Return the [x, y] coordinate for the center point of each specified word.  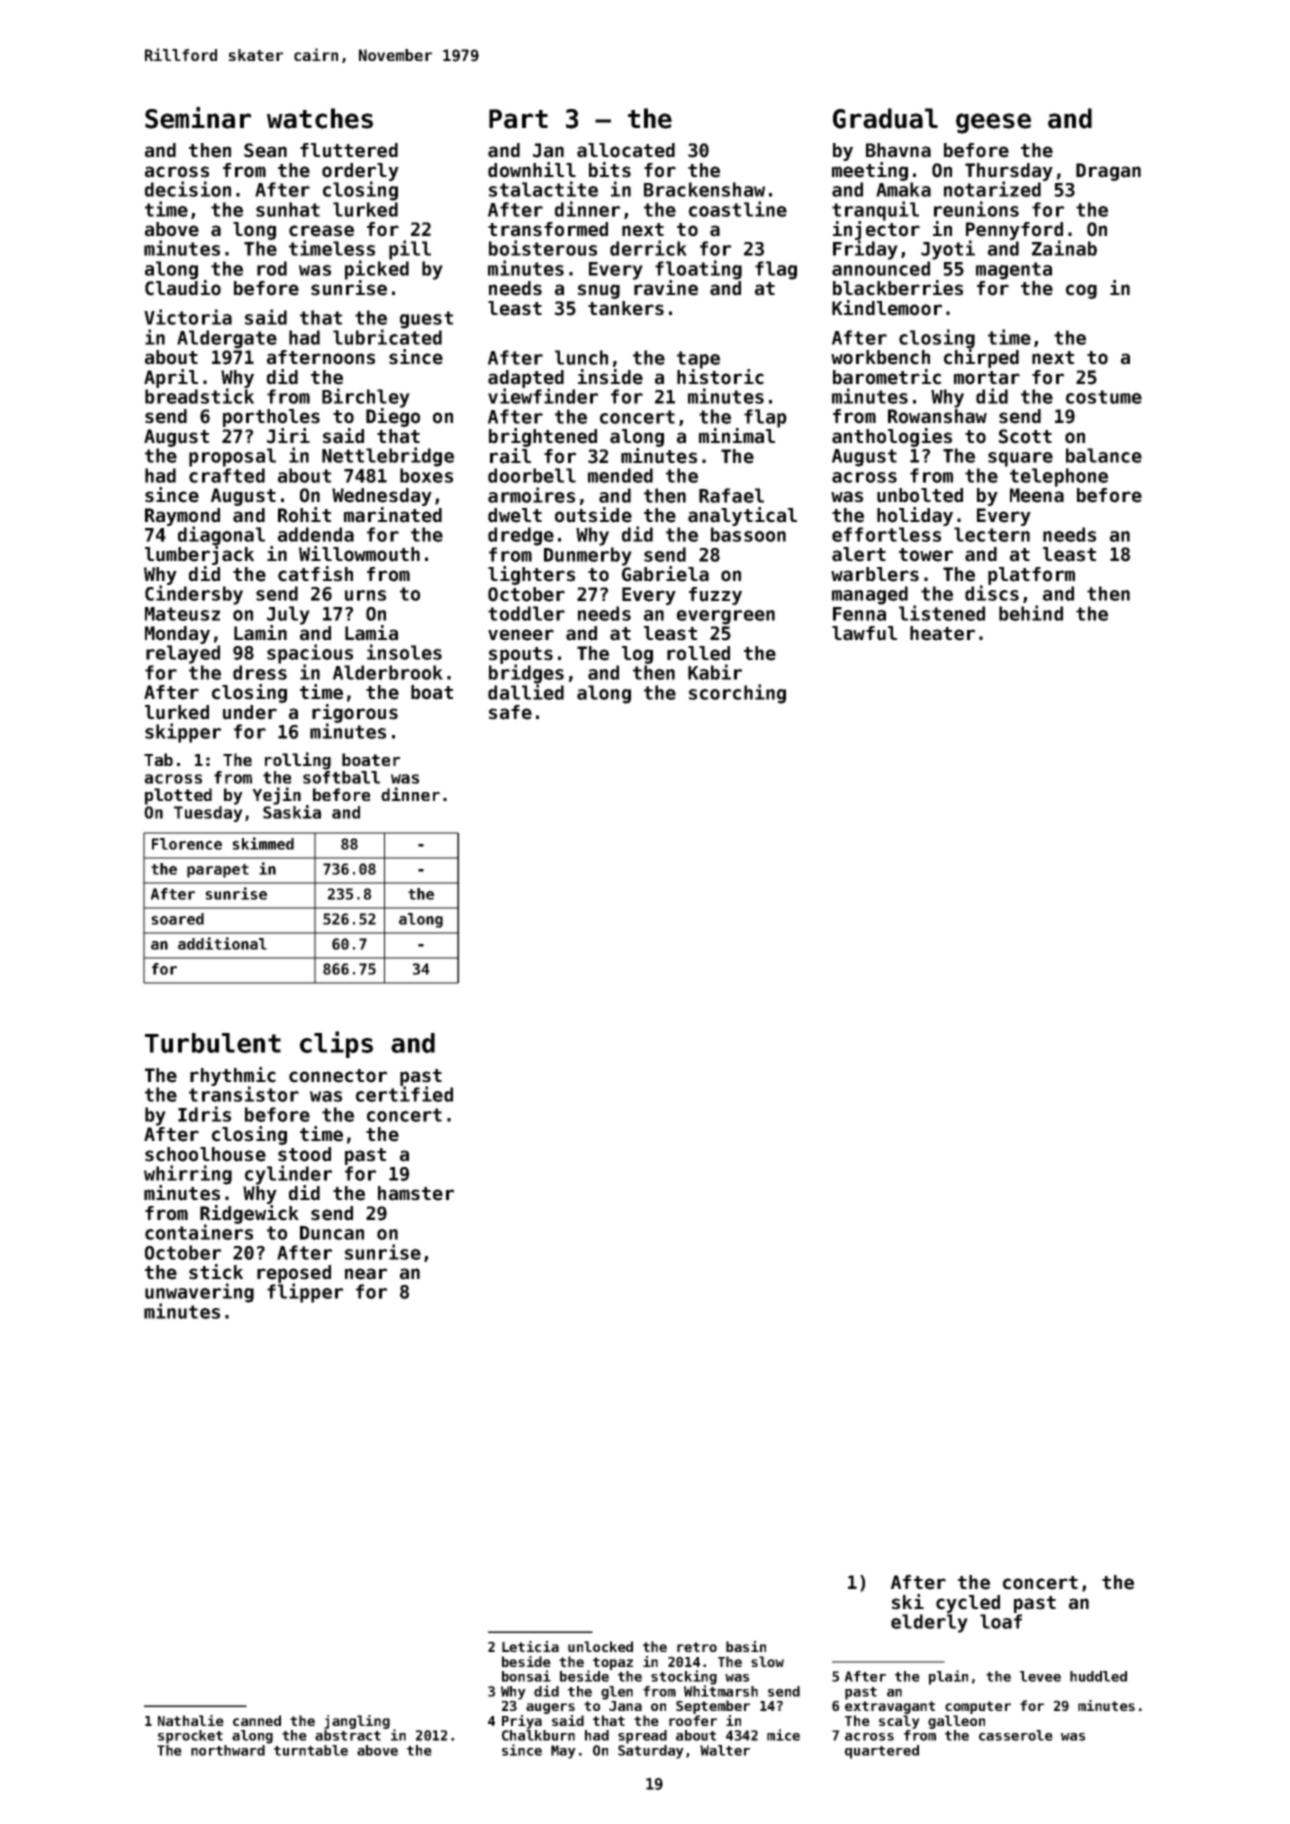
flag [776, 270]
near [366, 1274]
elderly [929, 1623]
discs [992, 593]
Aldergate [227, 339]
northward [228, 1750]
